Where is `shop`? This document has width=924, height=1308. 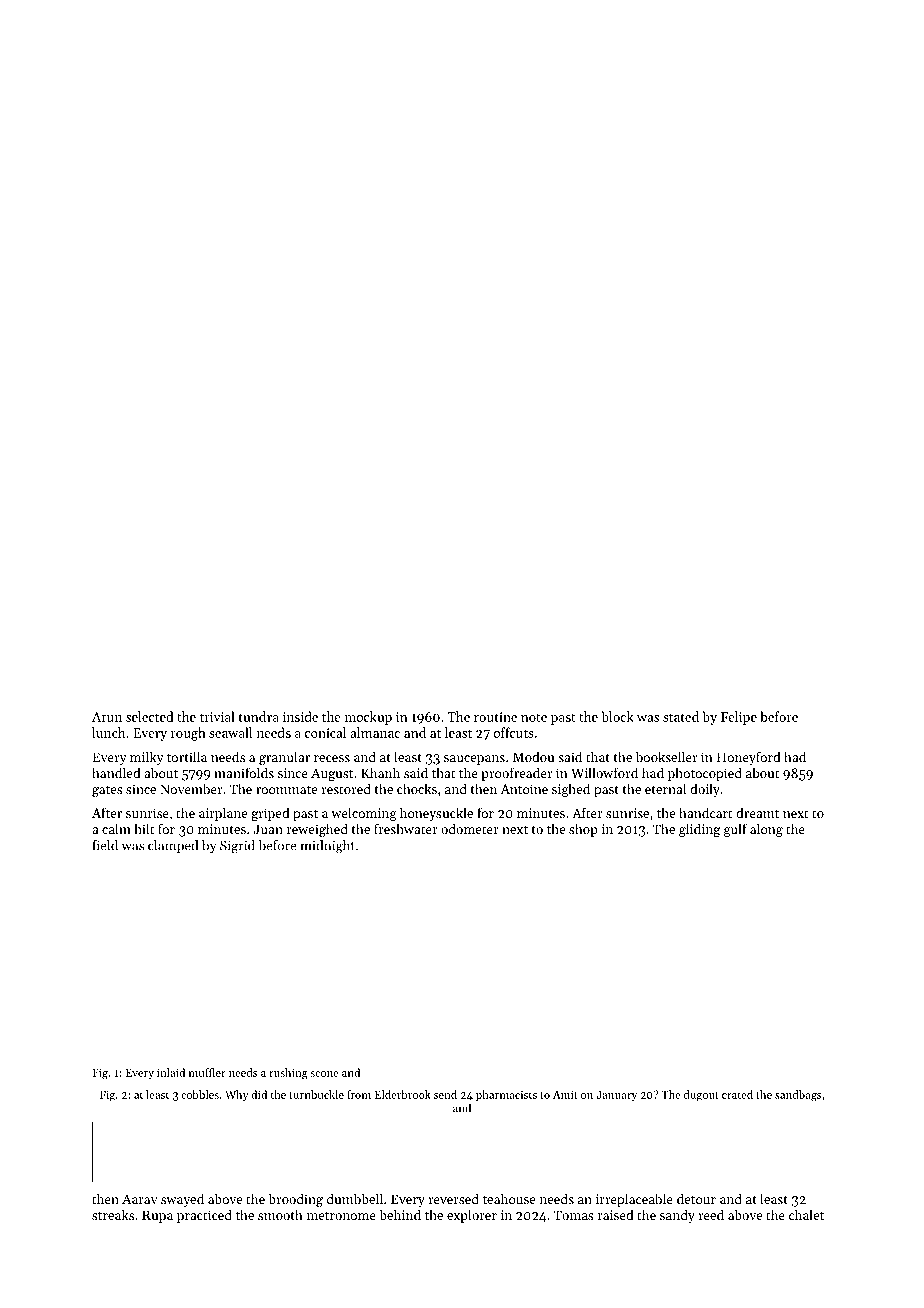 shop is located at coordinates (583, 830).
